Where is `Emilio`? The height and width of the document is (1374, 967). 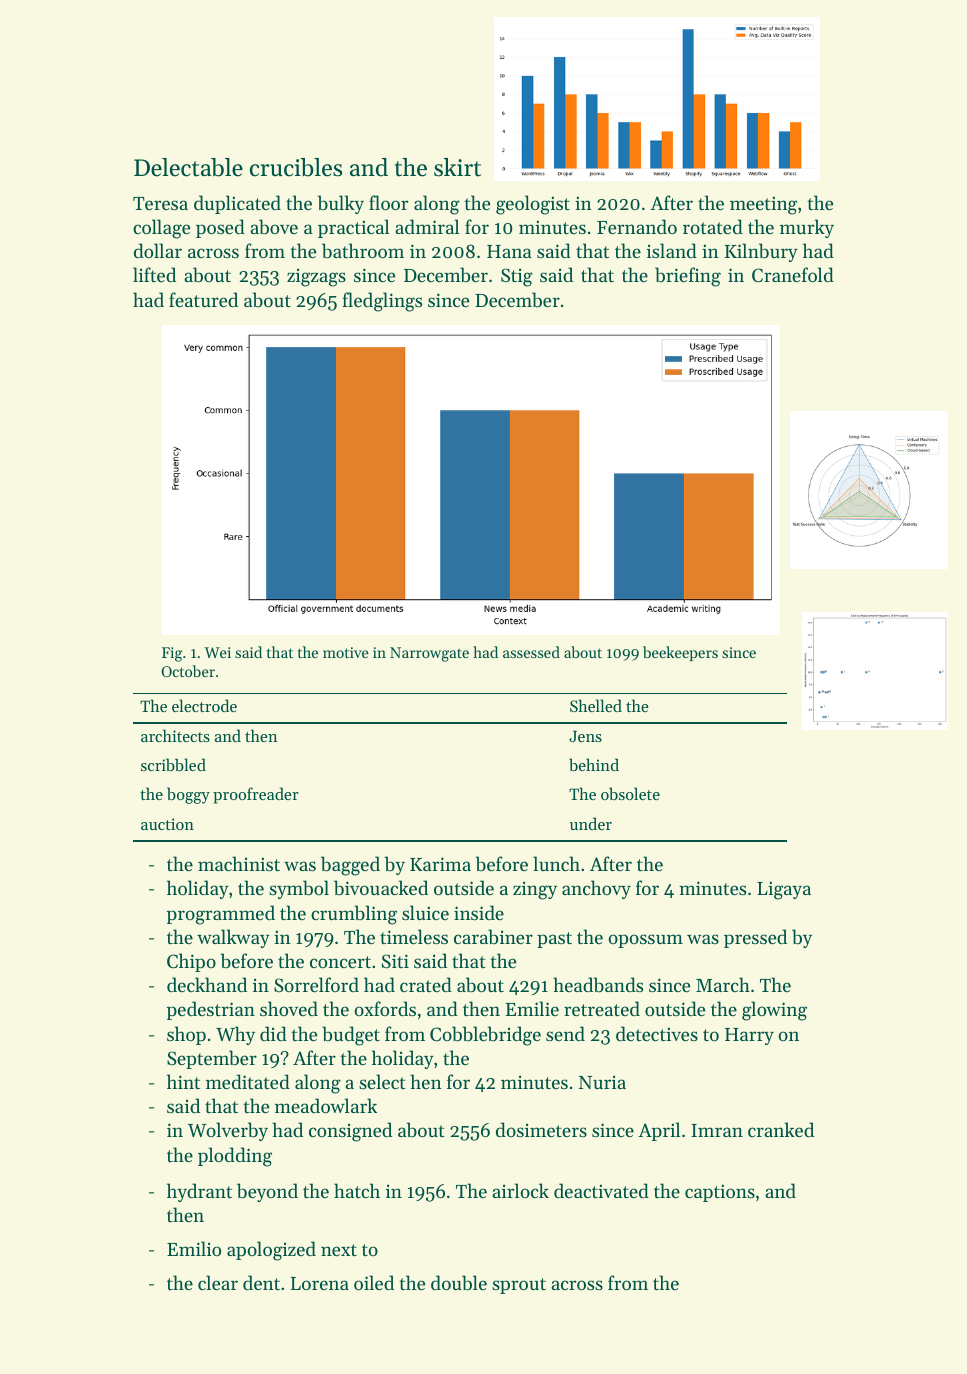
Emilio is located at coordinates (194, 1248).
